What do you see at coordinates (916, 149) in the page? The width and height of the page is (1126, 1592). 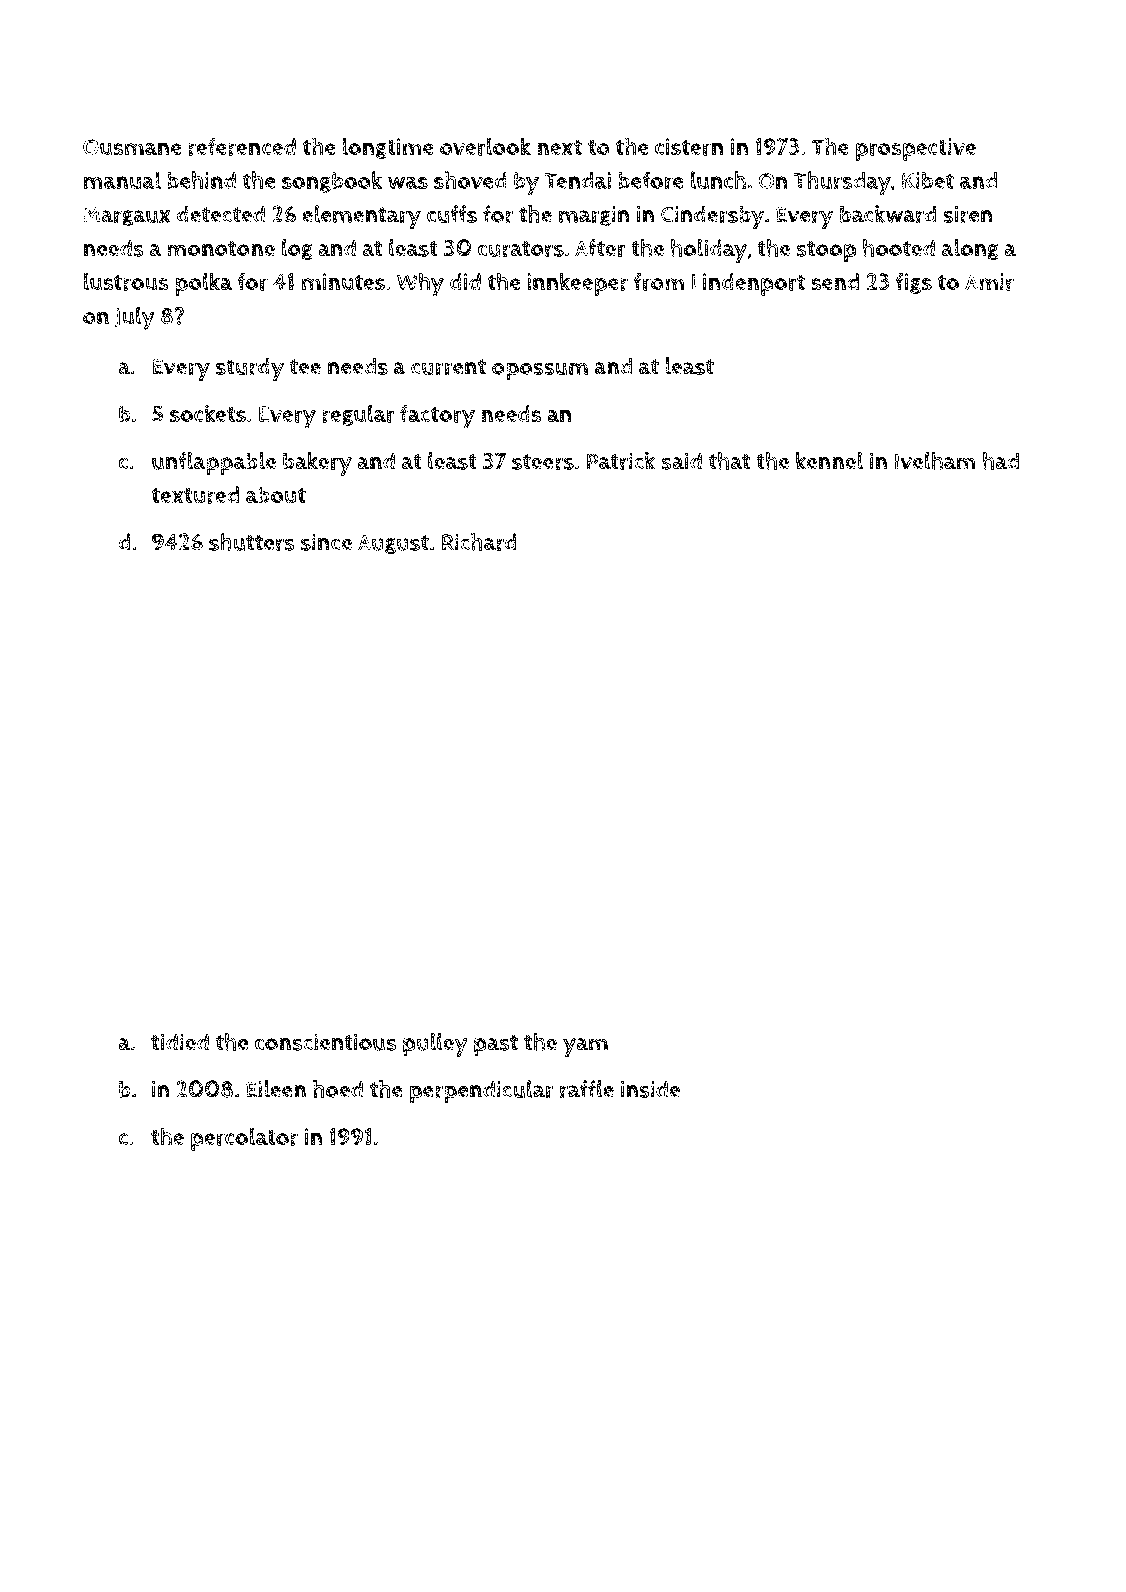 I see `prospective` at bounding box center [916, 149].
